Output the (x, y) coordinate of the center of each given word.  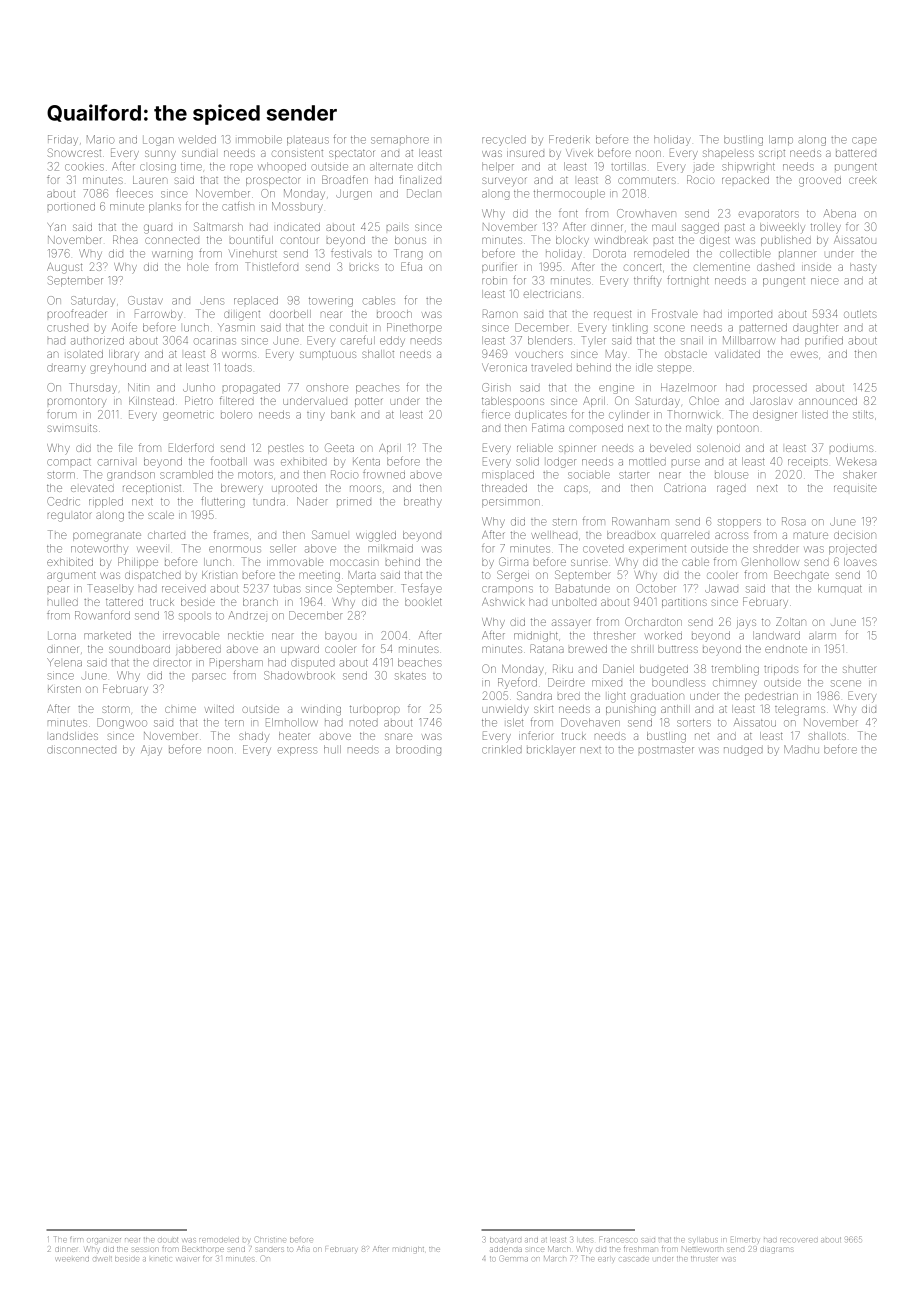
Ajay (151, 750)
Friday (63, 140)
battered (856, 153)
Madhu (801, 749)
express (297, 751)
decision (855, 535)
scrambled (186, 474)
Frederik (569, 139)
